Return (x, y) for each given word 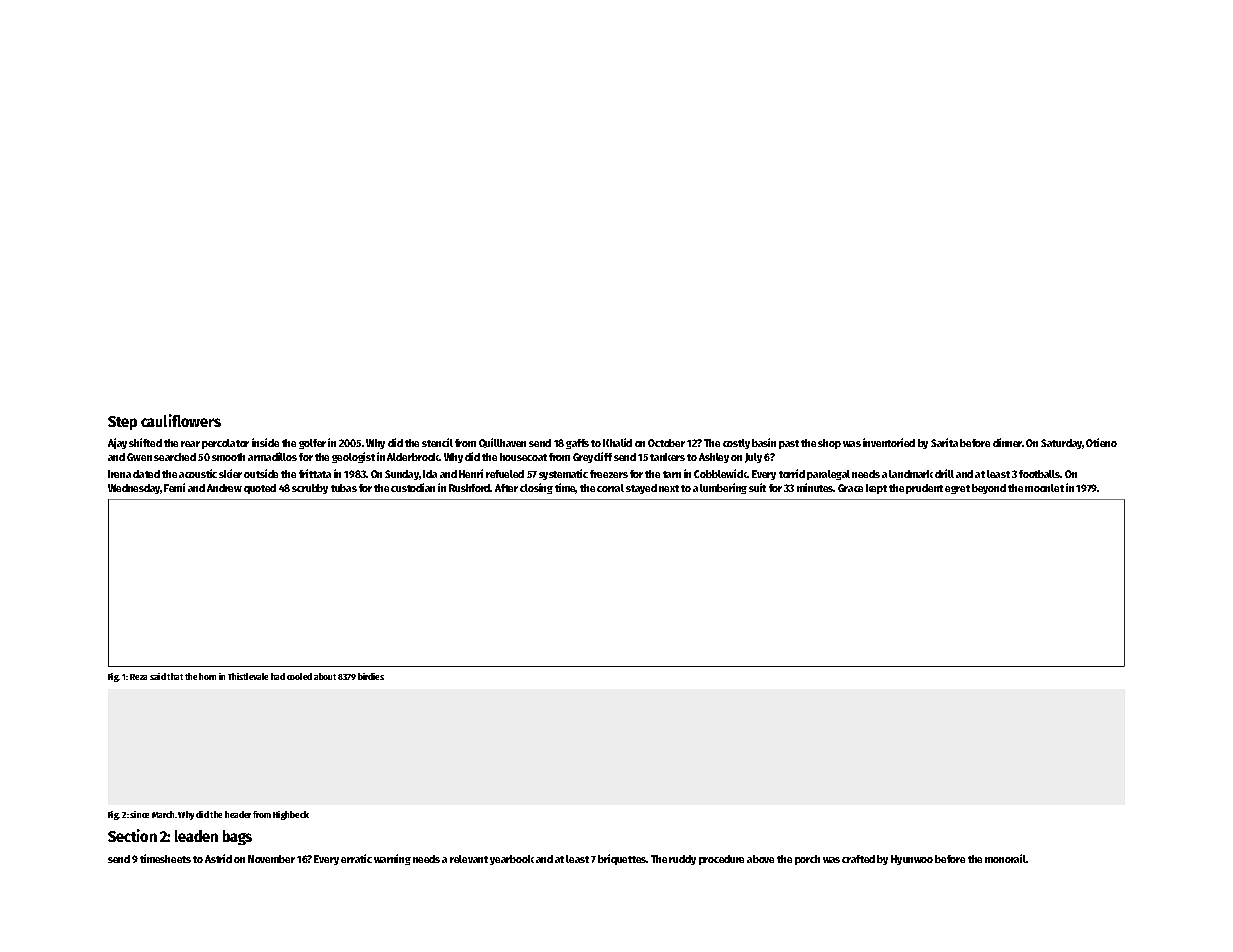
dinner (1008, 442)
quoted (260, 489)
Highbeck (291, 815)
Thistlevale (248, 676)
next (669, 488)
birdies (371, 676)
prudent (924, 489)
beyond (989, 489)
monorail (1005, 858)
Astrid (218, 858)
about (325, 676)
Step (122, 423)
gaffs (577, 444)
